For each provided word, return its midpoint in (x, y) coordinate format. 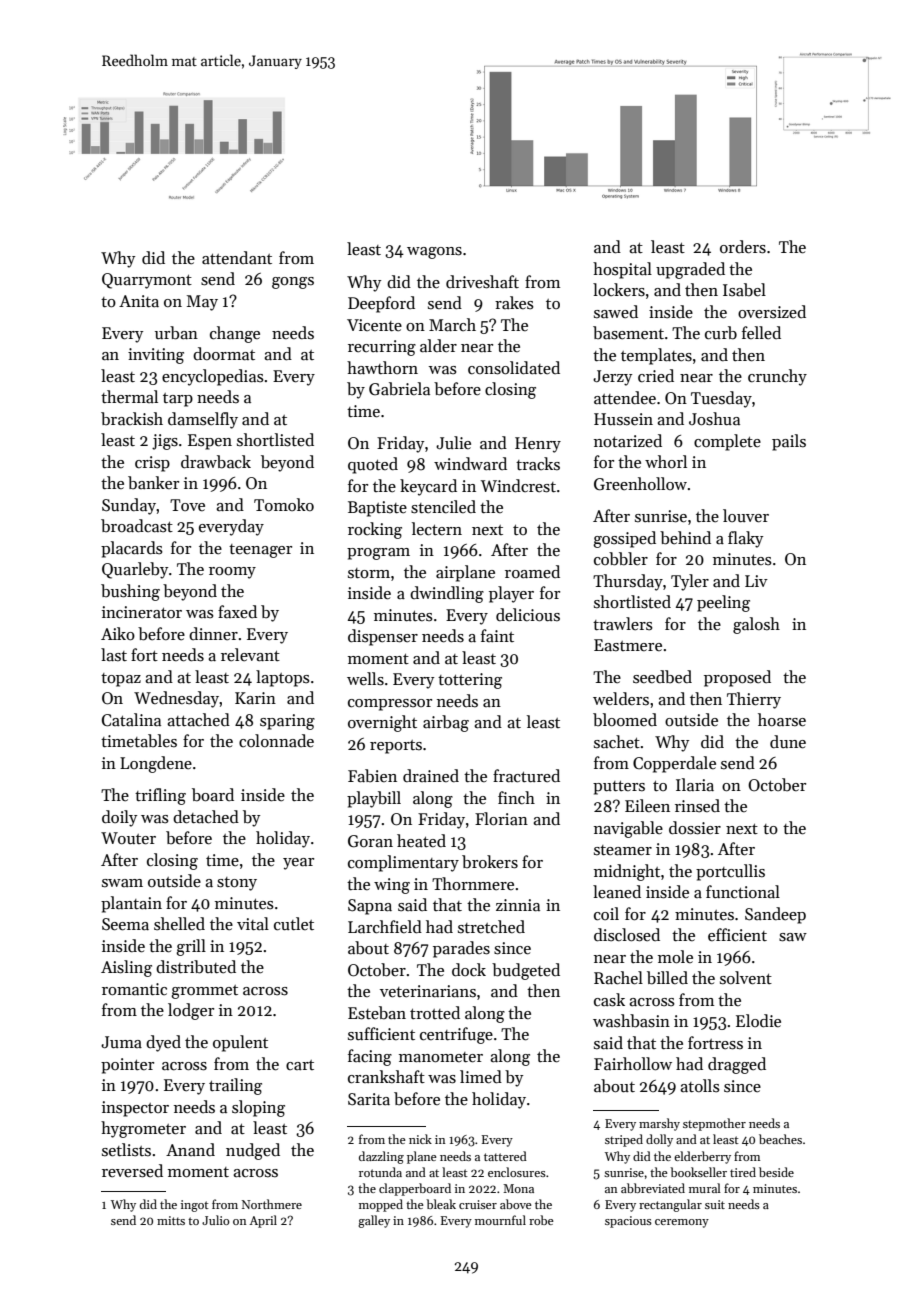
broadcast (137, 526)
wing (392, 886)
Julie (453, 443)
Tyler (690, 582)
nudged (253, 1151)
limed (481, 1077)
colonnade (276, 741)
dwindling (447, 594)
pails (789, 442)
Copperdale (674, 764)
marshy (659, 1124)
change (235, 334)
